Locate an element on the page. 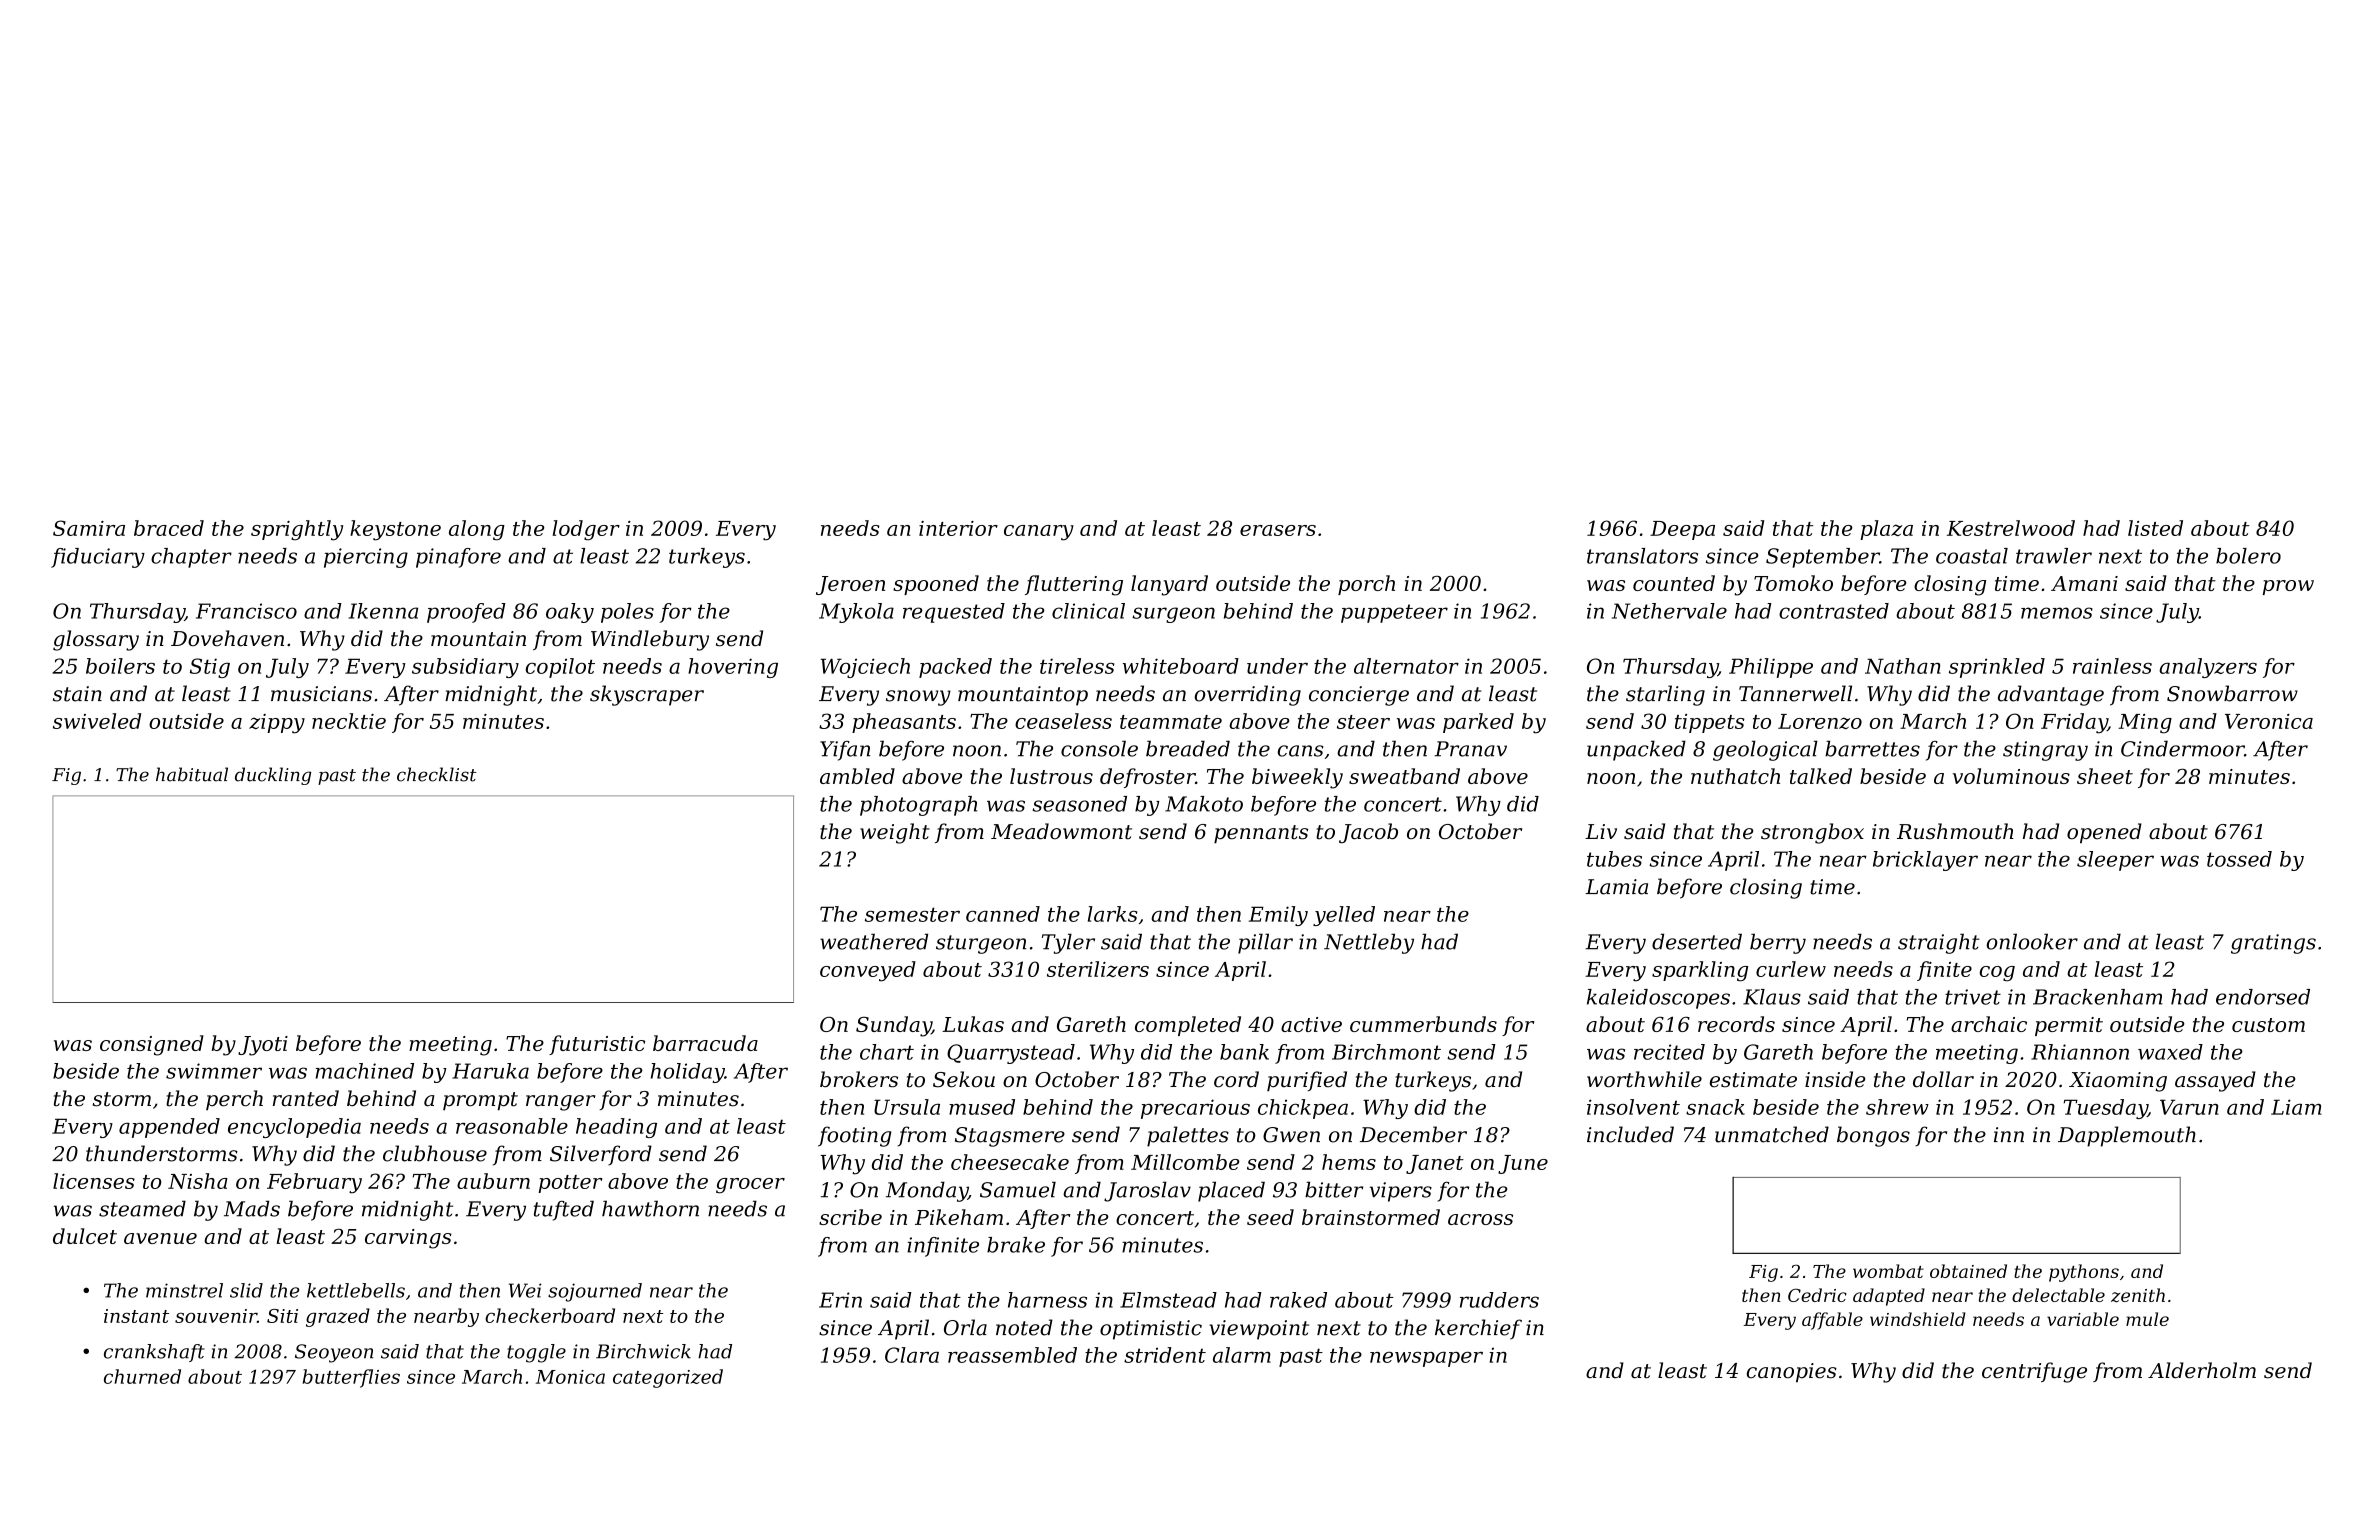 This document has height=1540, width=2380. Birchmont is located at coordinates (1386, 1052).
